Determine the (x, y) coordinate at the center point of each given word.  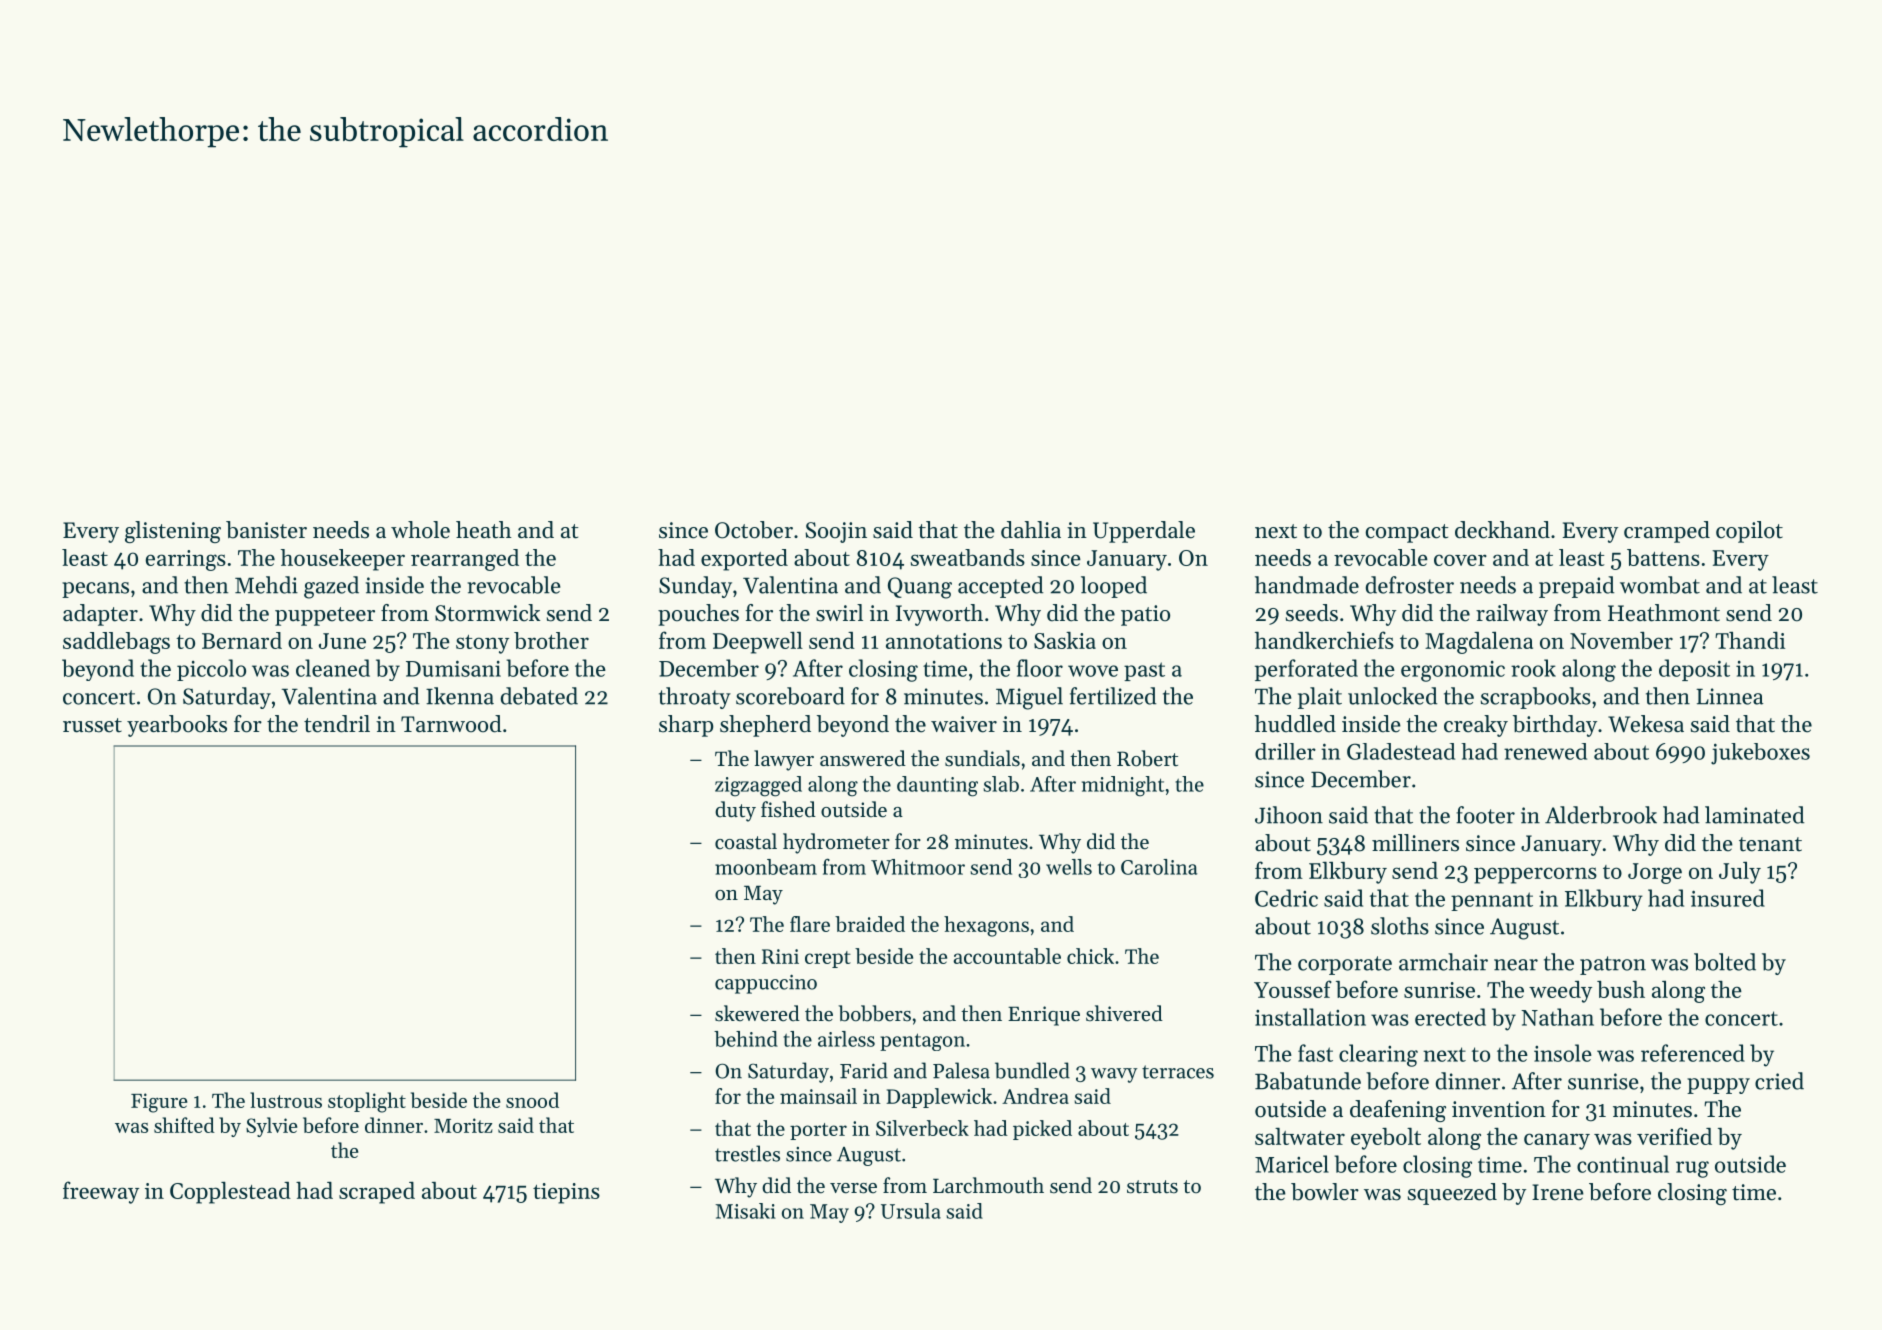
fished (788, 809)
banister (266, 530)
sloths (1400, 926)
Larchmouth (988, 1185)
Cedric (1286, 898)
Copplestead (230, 1193)
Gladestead (1401, 751)
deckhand (1502, 530)
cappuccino (766, 984)
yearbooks (177, 726)
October (754, 530)
